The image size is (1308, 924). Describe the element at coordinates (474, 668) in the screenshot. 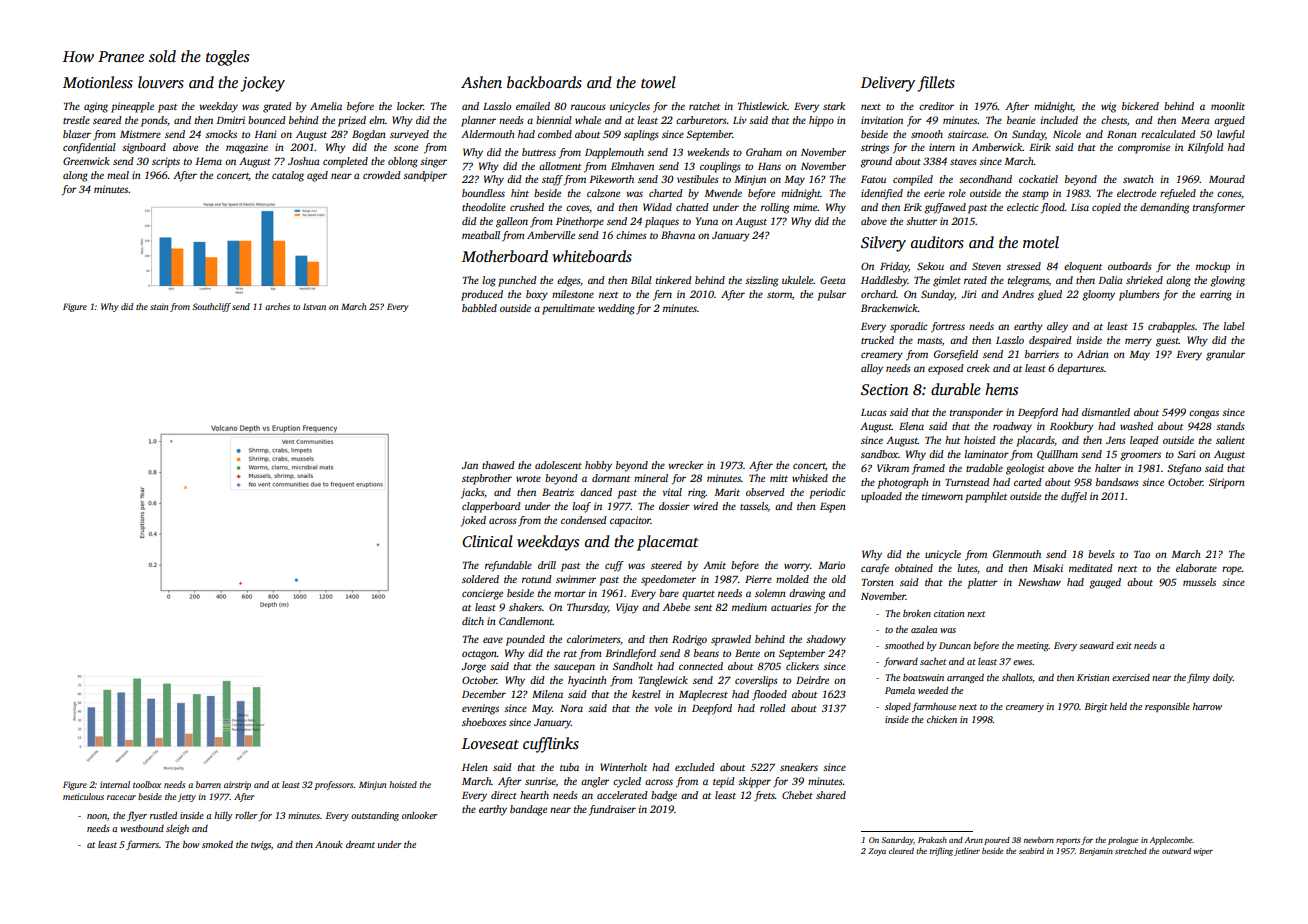

I see `Jorge` at that location.
